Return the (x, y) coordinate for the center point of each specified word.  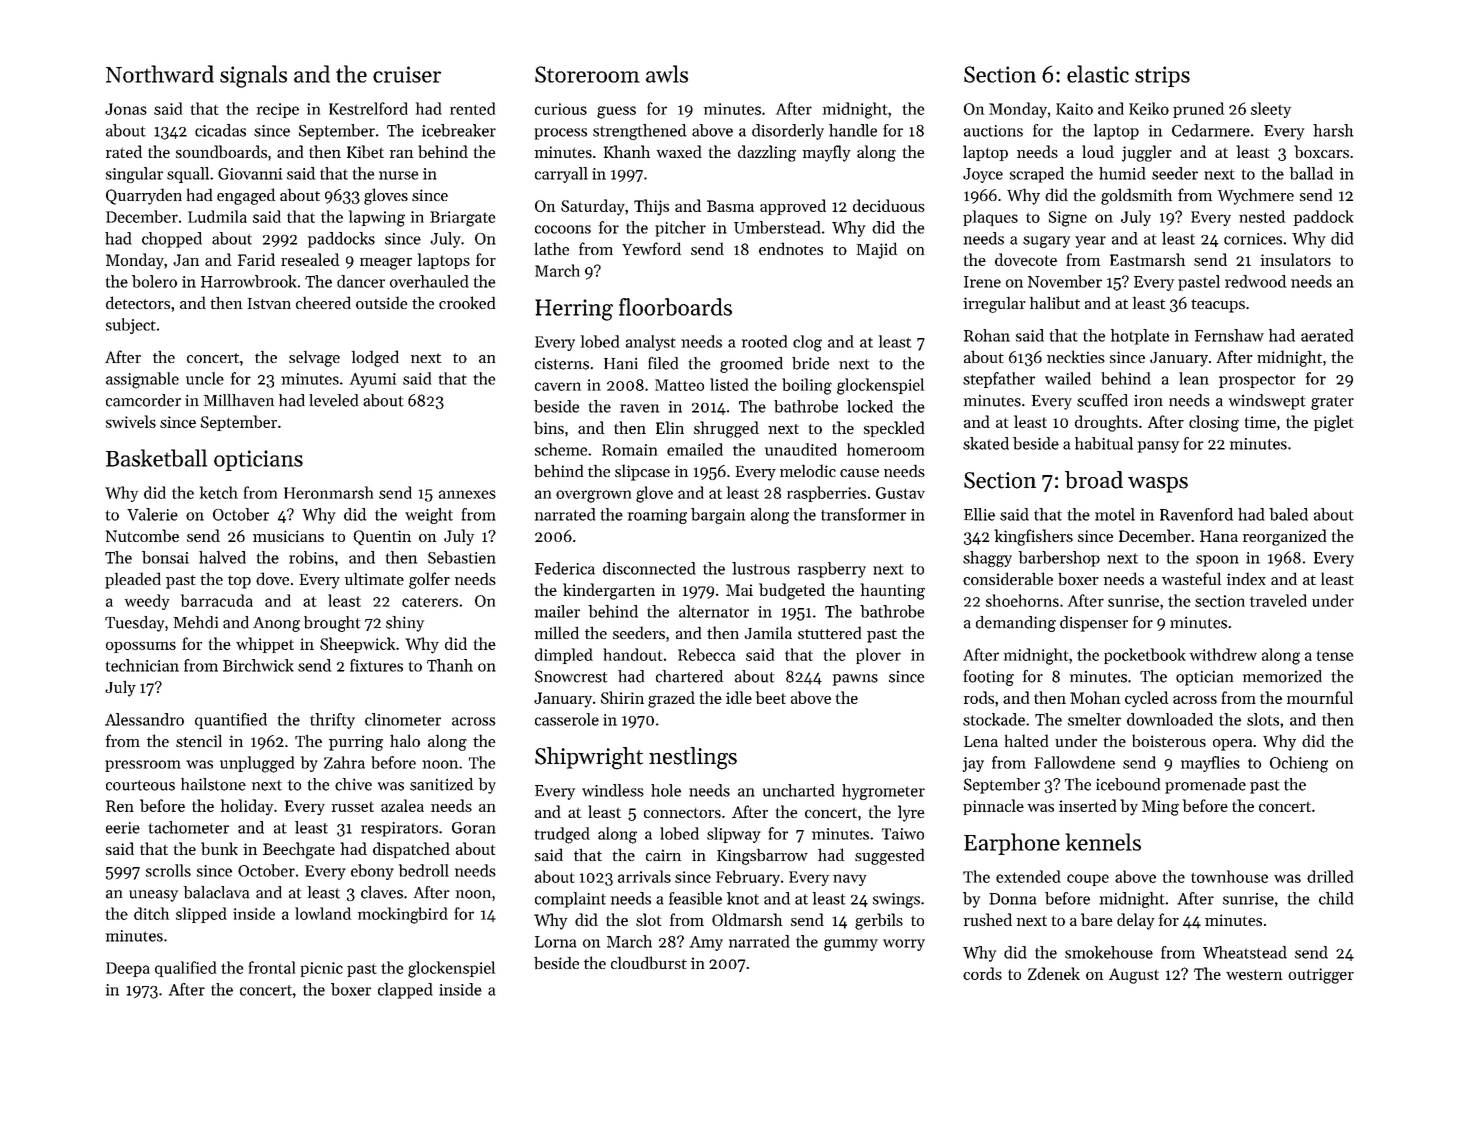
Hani (621, 364)
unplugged (257, 764)
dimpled (564, 656)
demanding (1016, 624)
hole (666, 790)
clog (807, 343)
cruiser (407, 74)
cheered (323, 302)
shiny (405, 624)
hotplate (1140, 337)
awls (667, 74)
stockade (994, 719)
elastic (1098, 74)
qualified (185, 969)
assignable (142, 380)
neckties (1076, 356)
